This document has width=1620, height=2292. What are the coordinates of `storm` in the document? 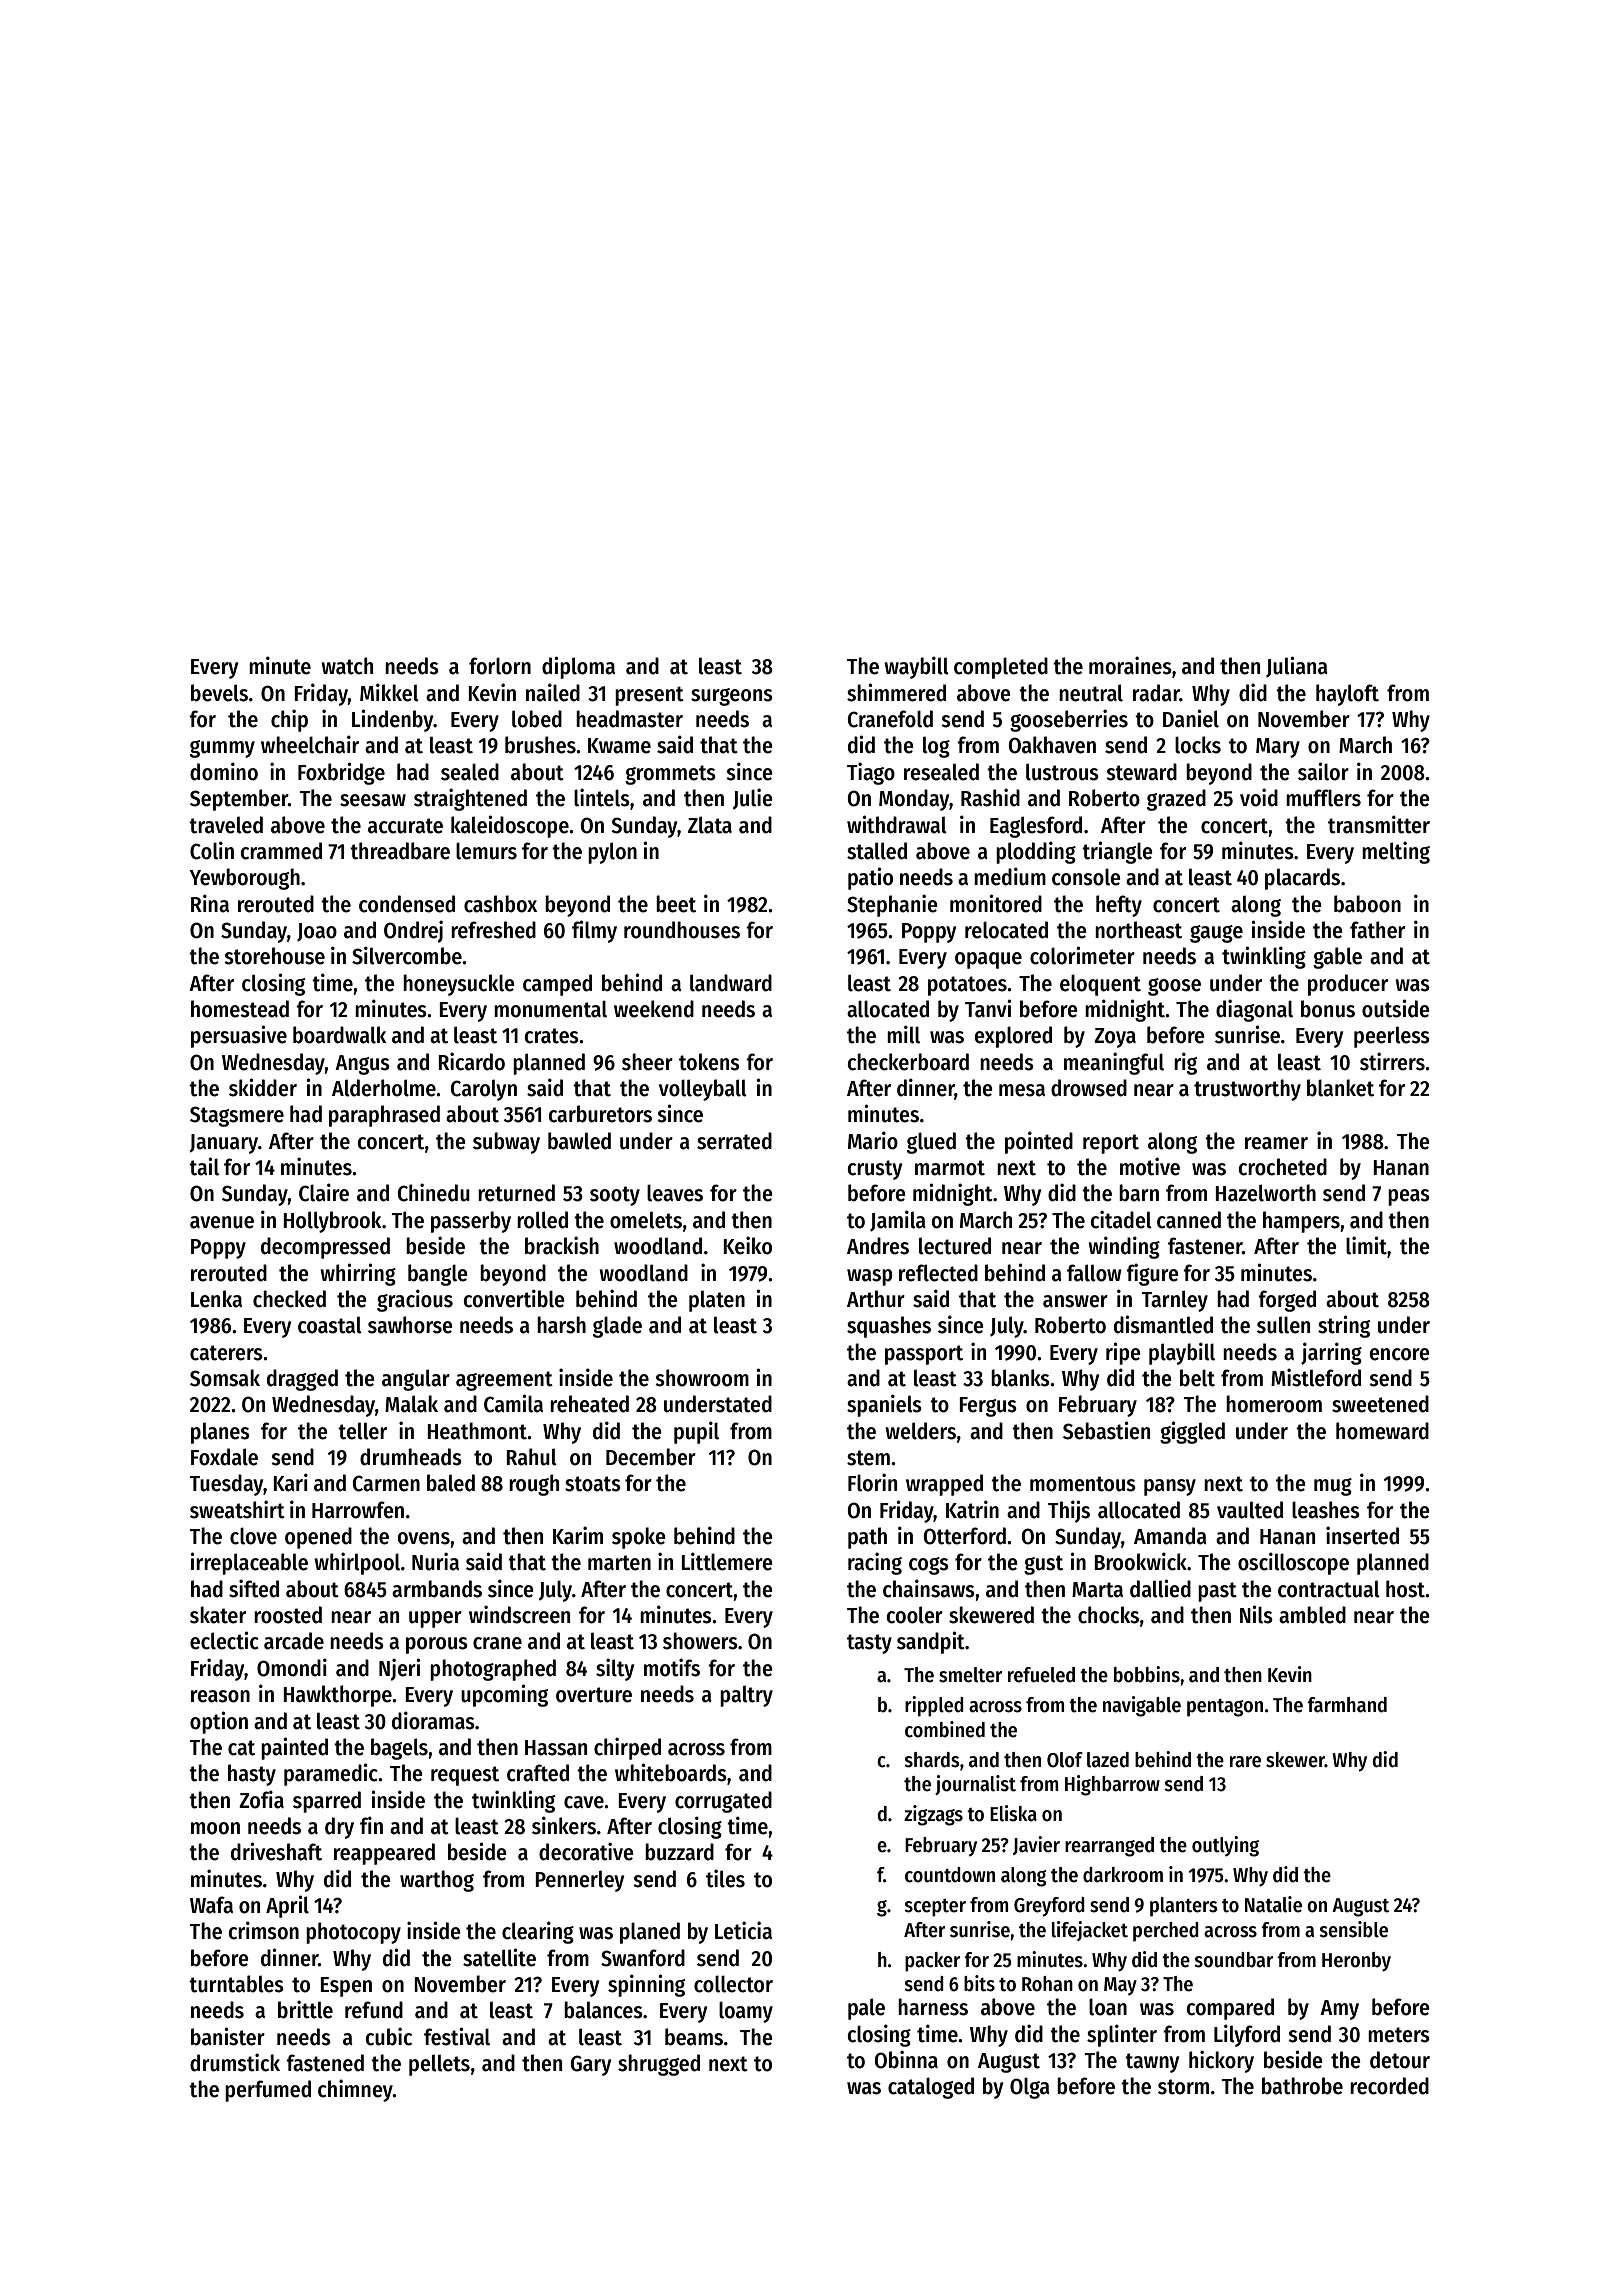 It's located at (1183, 2087).
